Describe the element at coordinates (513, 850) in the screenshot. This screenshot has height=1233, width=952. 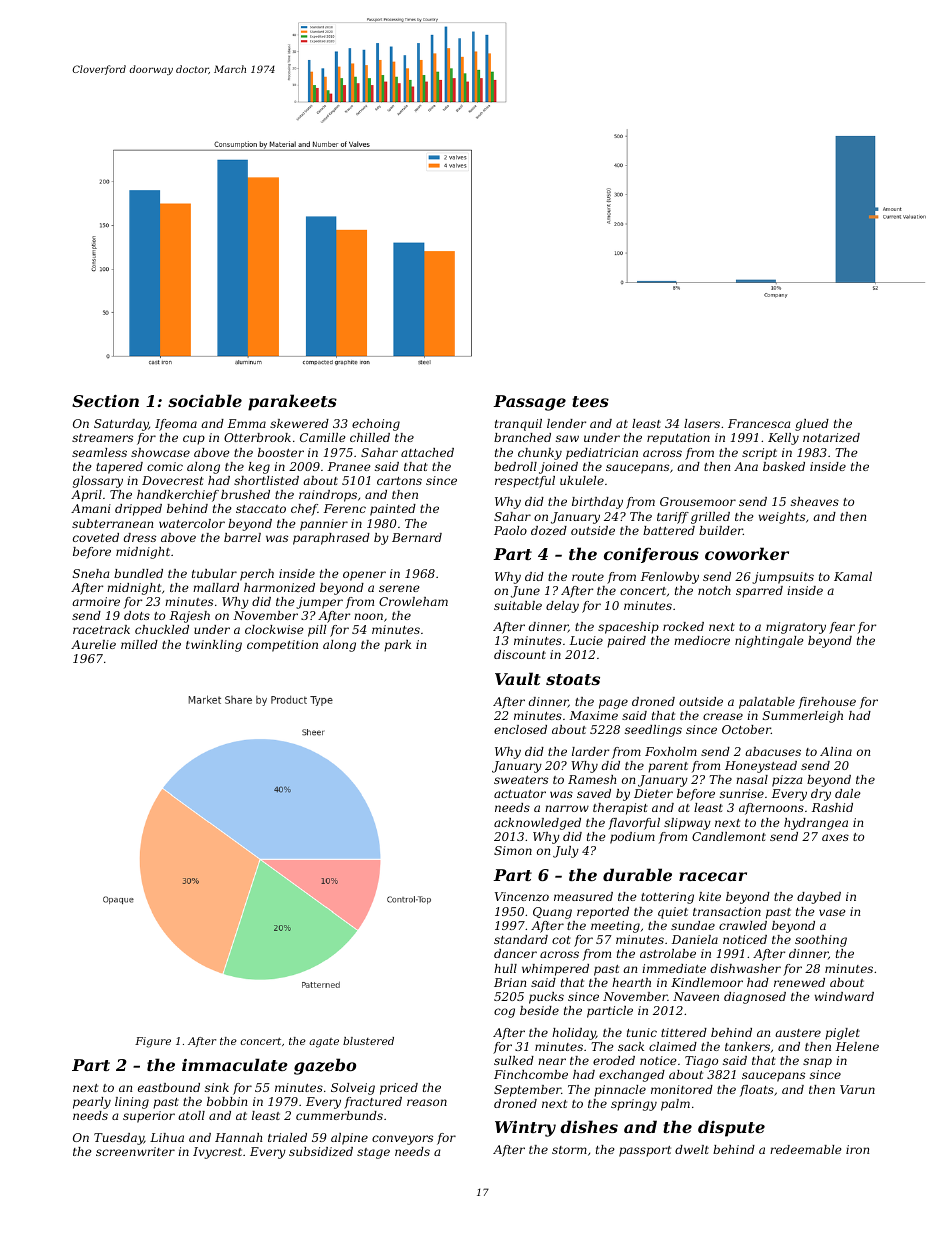
I see `Simon` at that location.
